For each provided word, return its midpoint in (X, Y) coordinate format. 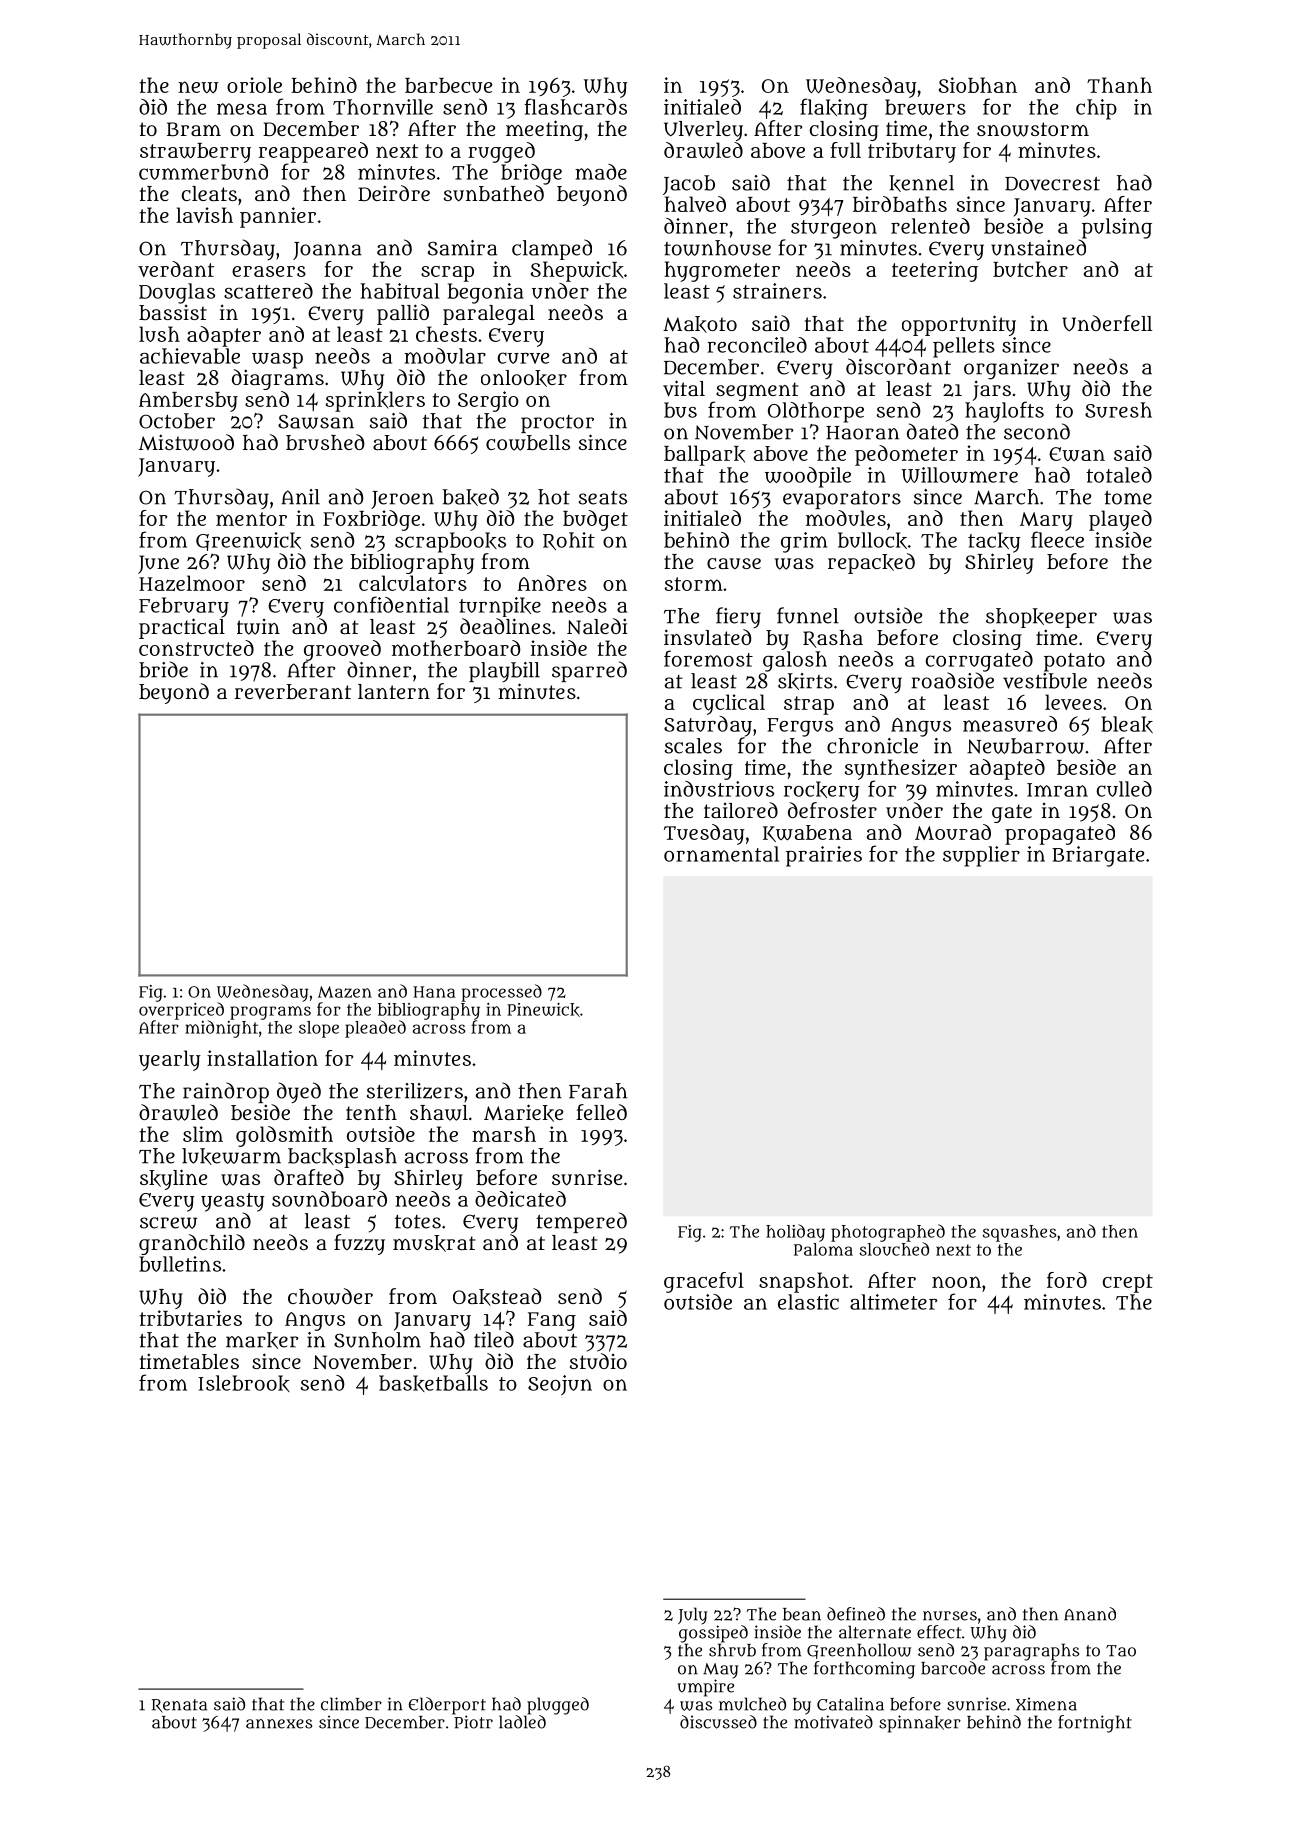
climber (351, 1704)
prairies (824, 856)
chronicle (872, 746)
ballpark (704, 455)
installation (262, 1058)
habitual (400, 291)
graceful (704, 1282)
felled (601, 1112)
